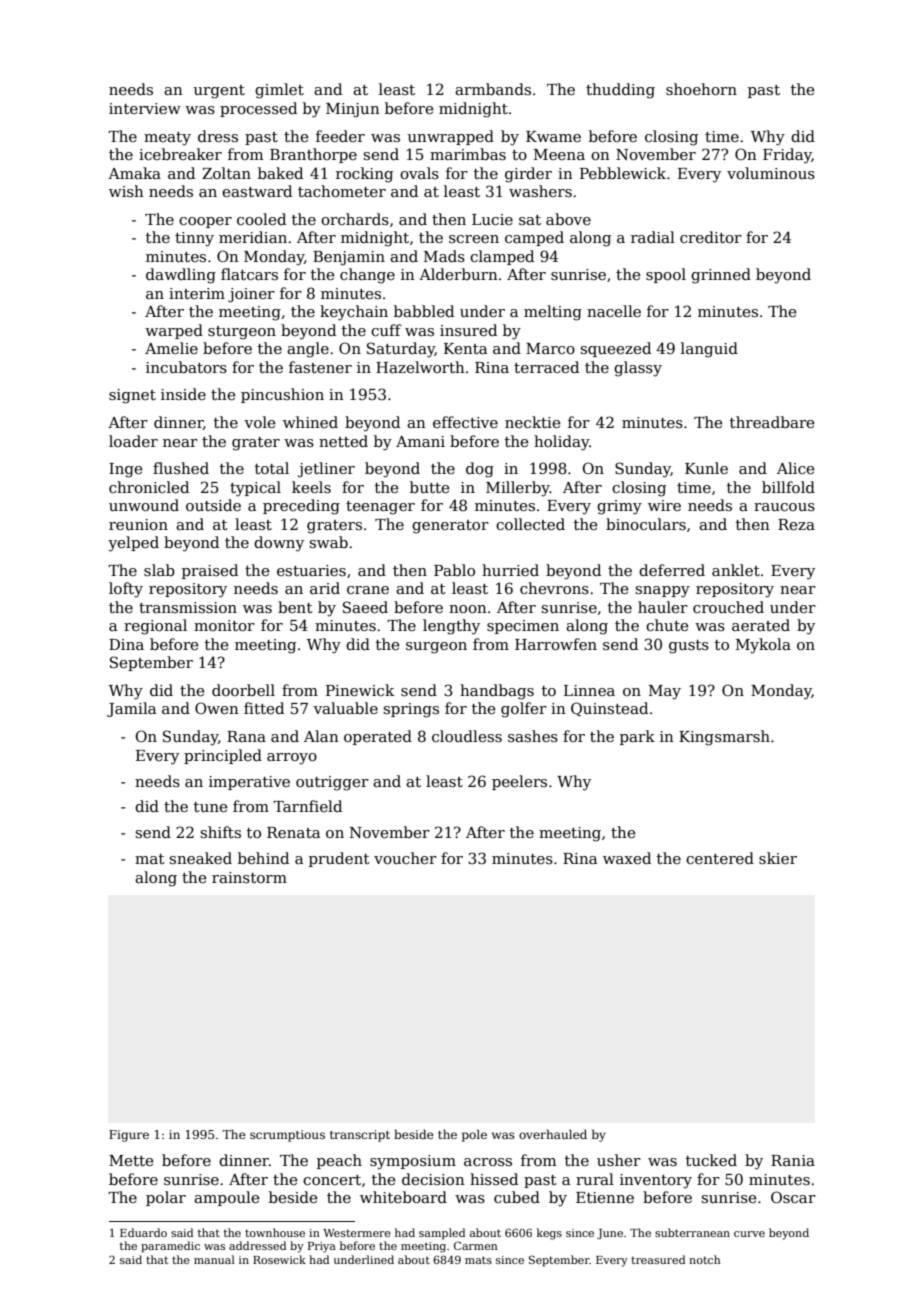 Image resolution: width=924 pixels, height=1308 pixels. What do you see at coordinates (701, 89) in the page?
I see `shoehorn` at bounding box center [701, 89].
